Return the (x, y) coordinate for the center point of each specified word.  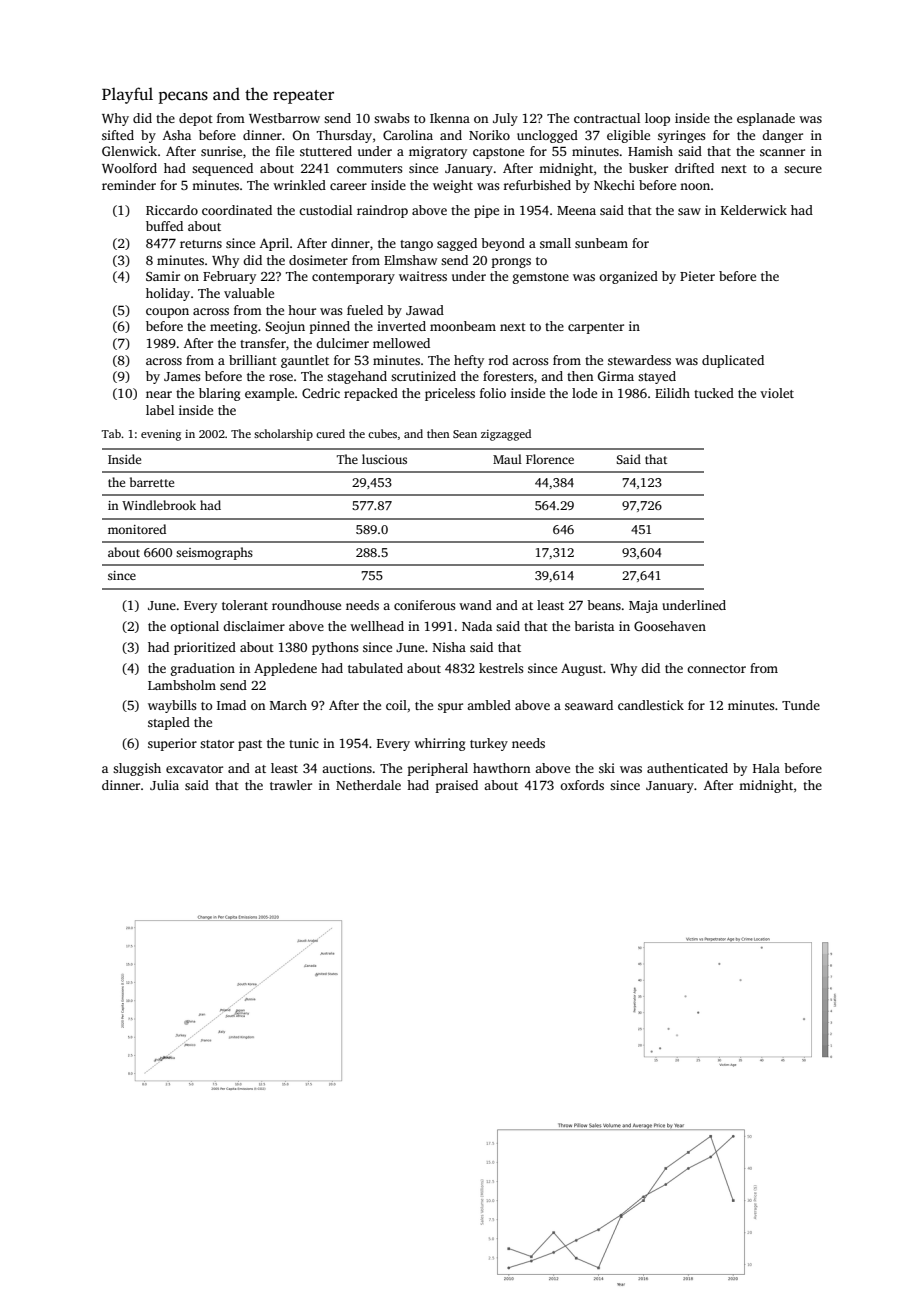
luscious (384, 459)
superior (172, 744)
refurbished (537, 185)
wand (475, 605)
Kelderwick (754, 210)
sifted (118, 135)
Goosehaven (670, 626)
